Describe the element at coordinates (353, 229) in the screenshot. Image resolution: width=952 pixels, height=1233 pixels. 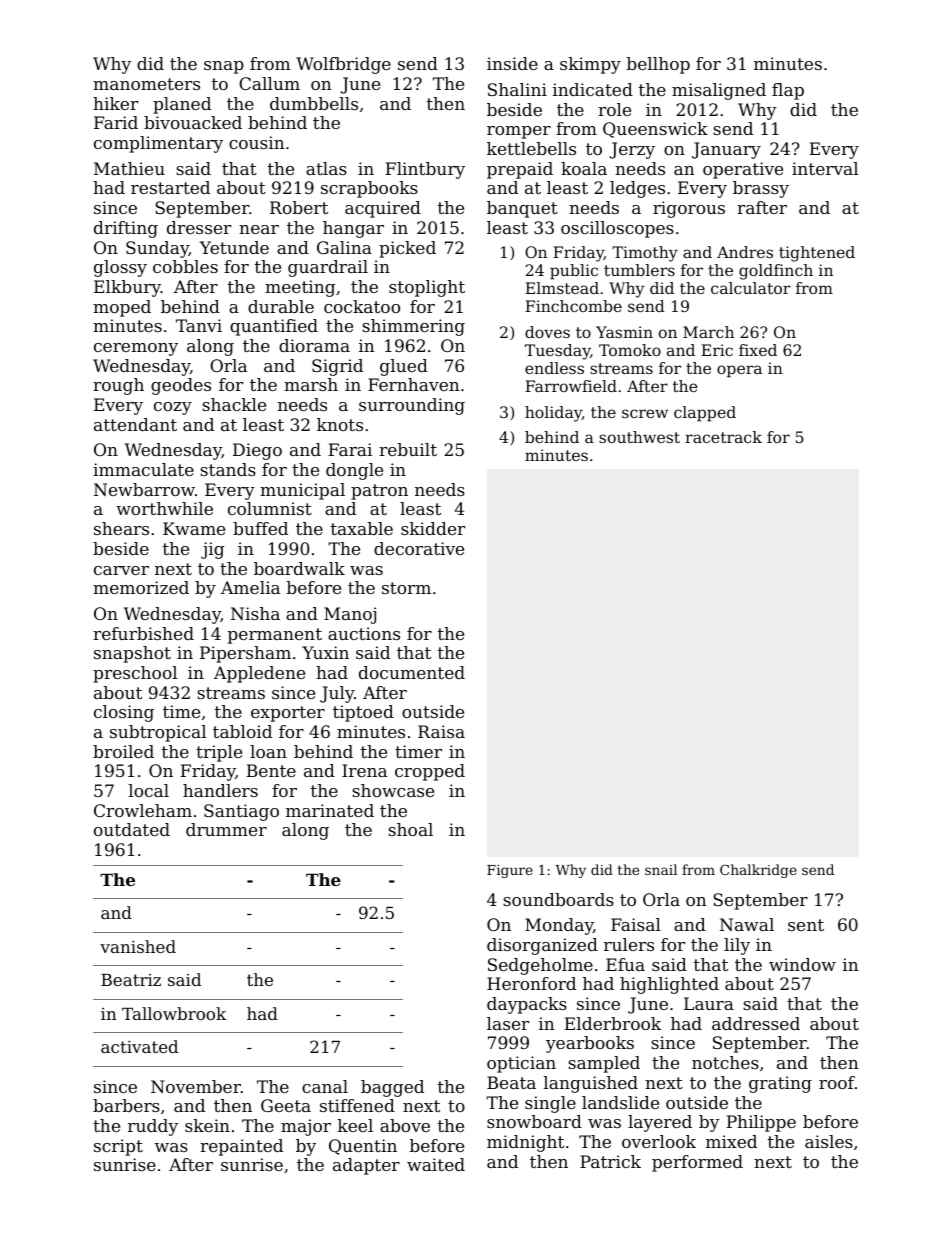
I see `hangar` at that location.
